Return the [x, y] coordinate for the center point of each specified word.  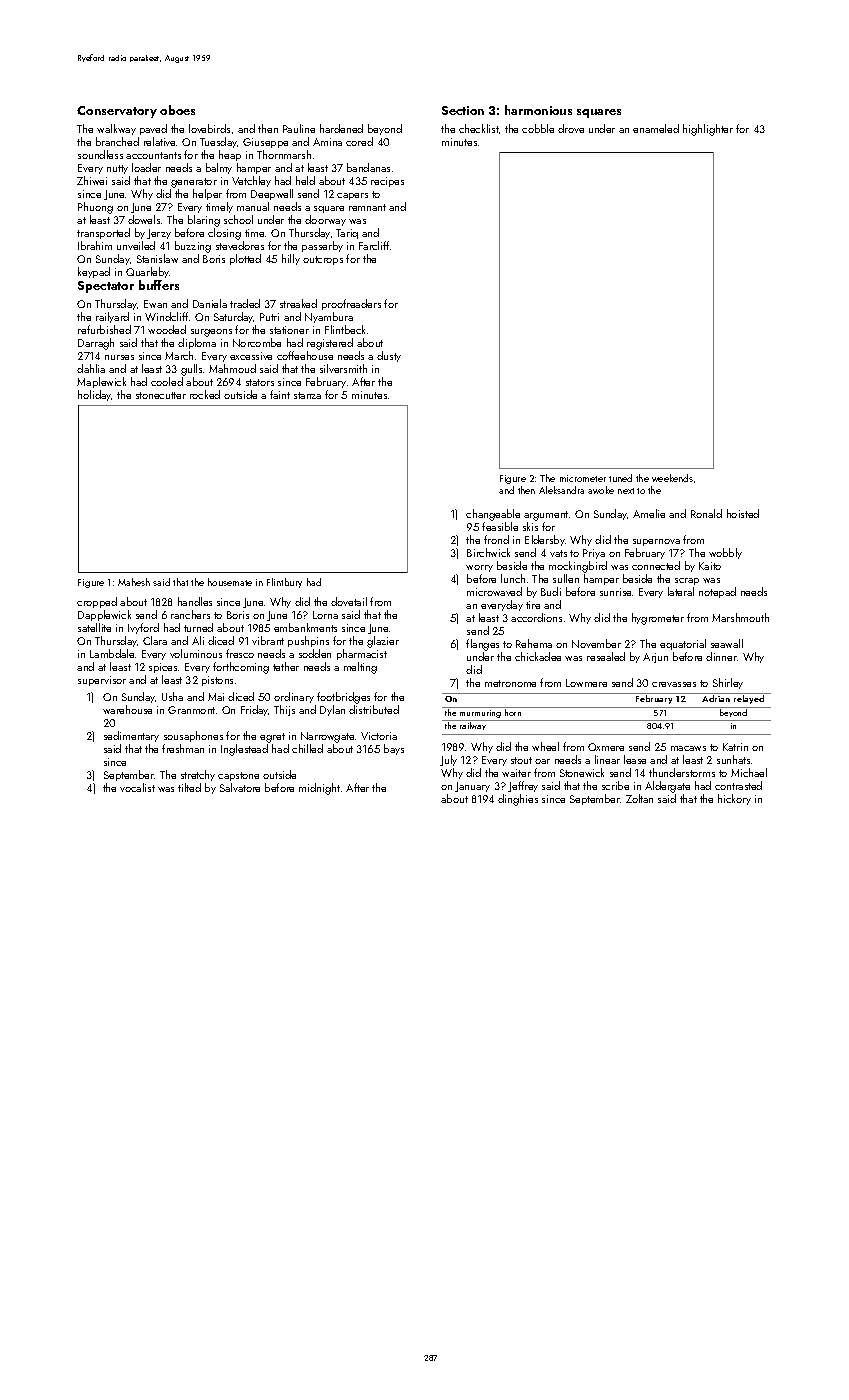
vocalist [137, 787]
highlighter [708, 130]
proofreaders [351, 304]
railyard [112, 317]
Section [463, 110]
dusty [389, 356]
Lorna [325, 615]
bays [394, 749]
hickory [734, 799]
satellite [94, 627]
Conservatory [117, 112]
